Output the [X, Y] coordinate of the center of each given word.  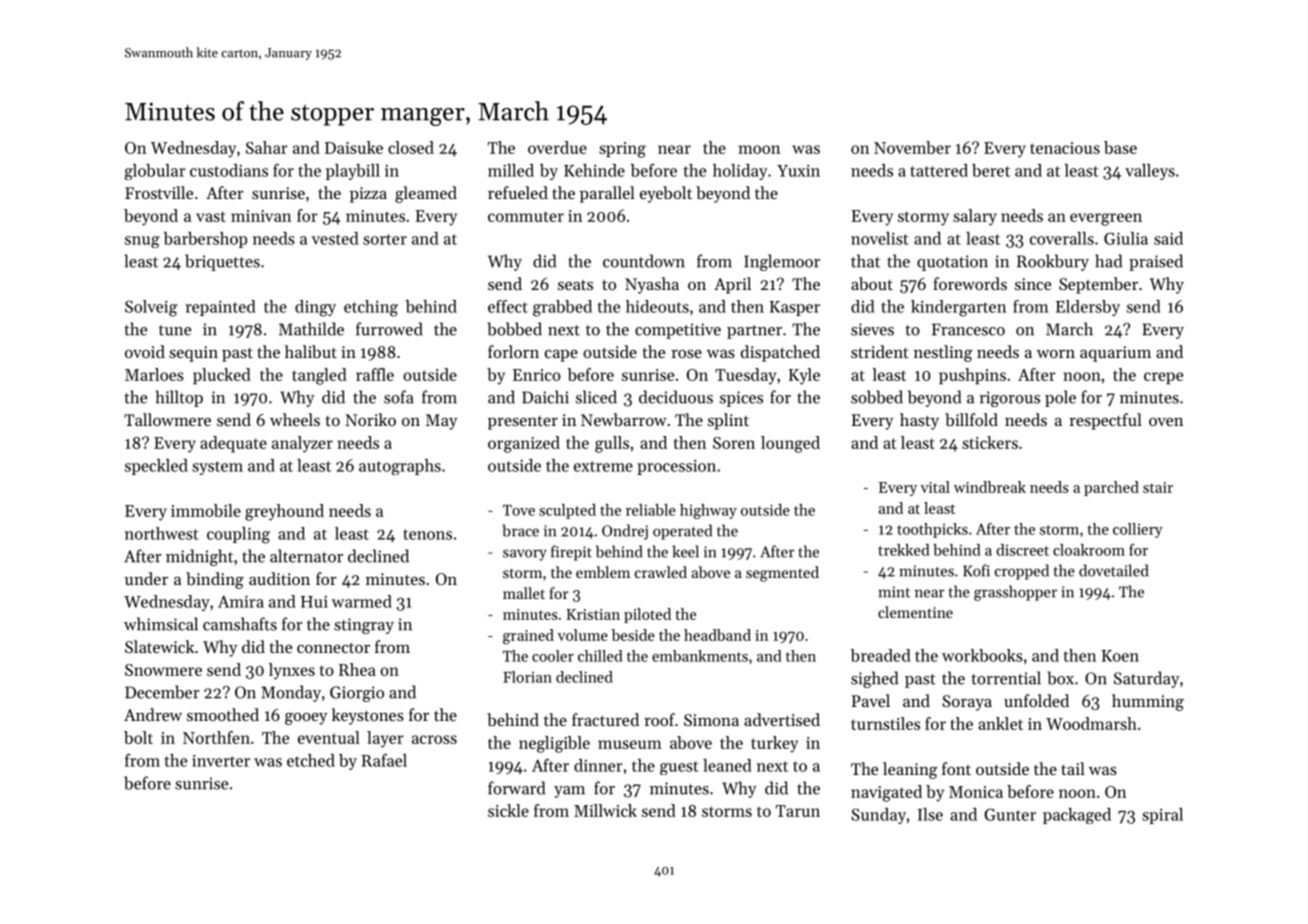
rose [686, 354]
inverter [221, 761]
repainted [220, 308]
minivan [261, 216]
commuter [526, 216]
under [146, 578]
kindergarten [958, 308]
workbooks [982, 655]
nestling [943, 353]
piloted [647, 615]
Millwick [605, 810]
